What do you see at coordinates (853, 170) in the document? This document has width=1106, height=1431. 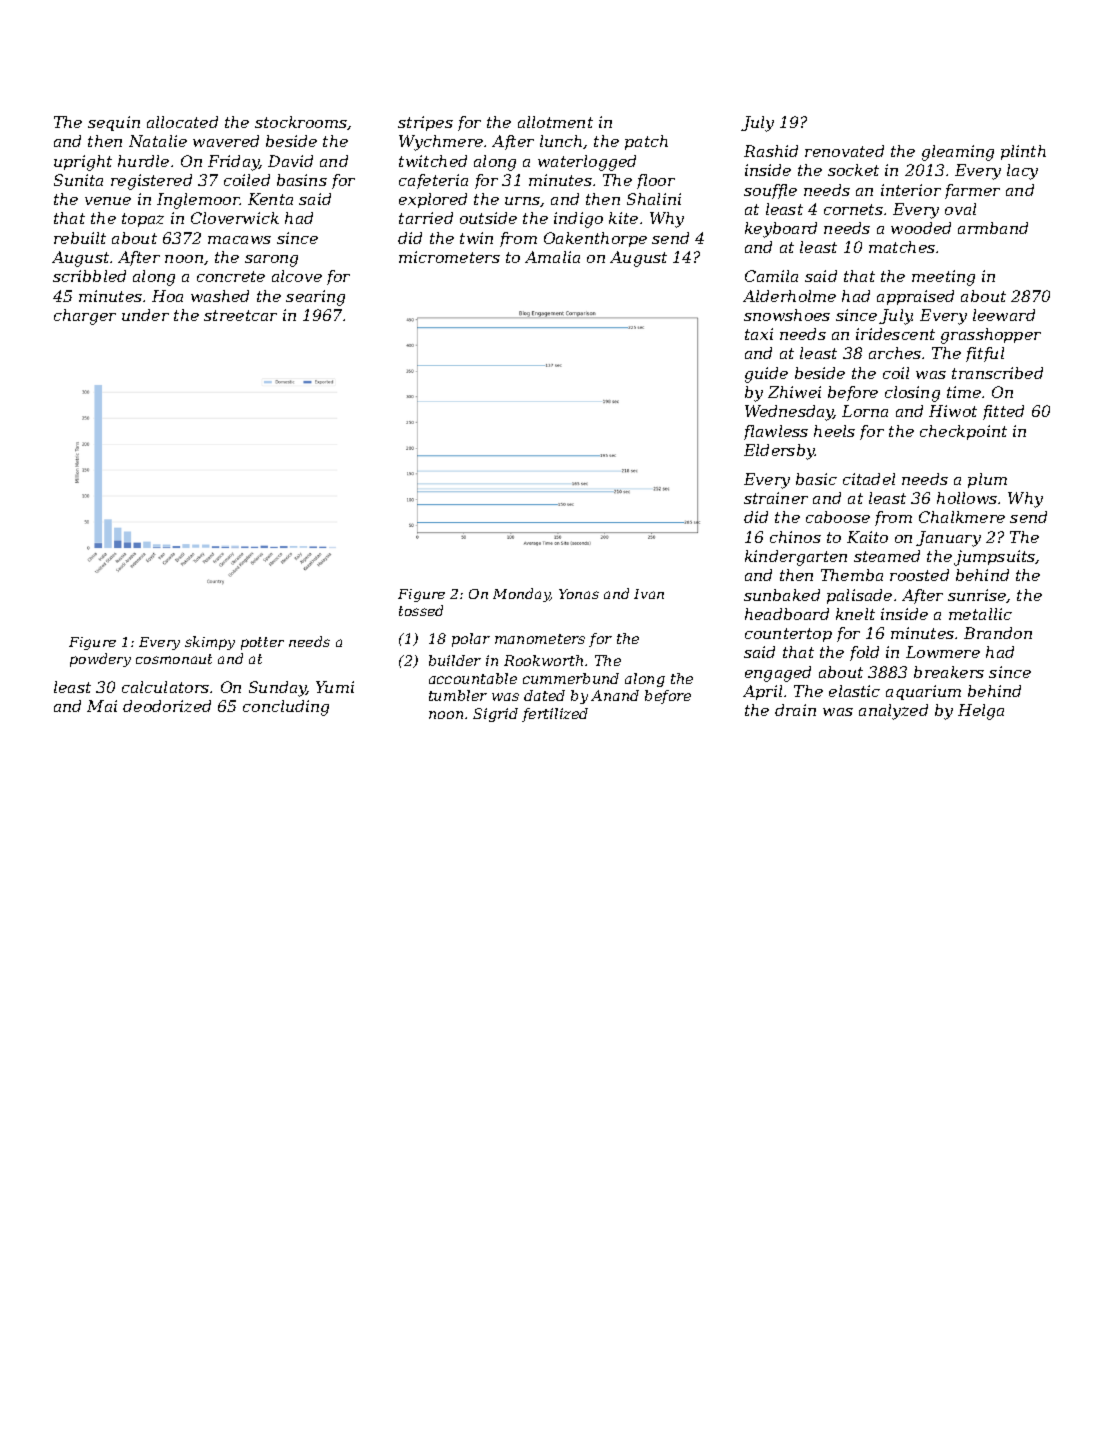 I see `socket` at bounding box center [853, 170].
